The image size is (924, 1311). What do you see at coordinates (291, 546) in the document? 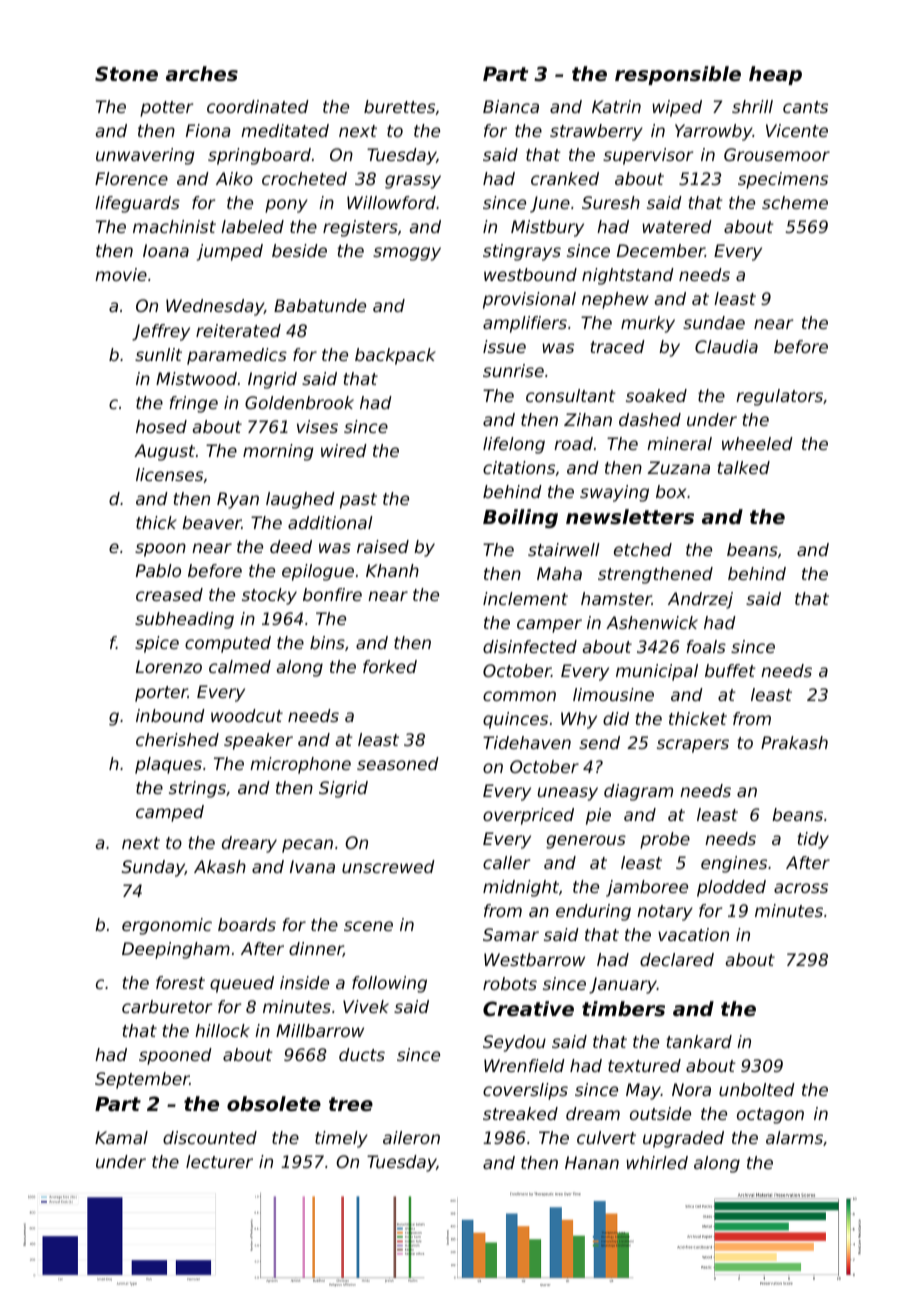
I see `deed` at bounding box center [291, 546].
